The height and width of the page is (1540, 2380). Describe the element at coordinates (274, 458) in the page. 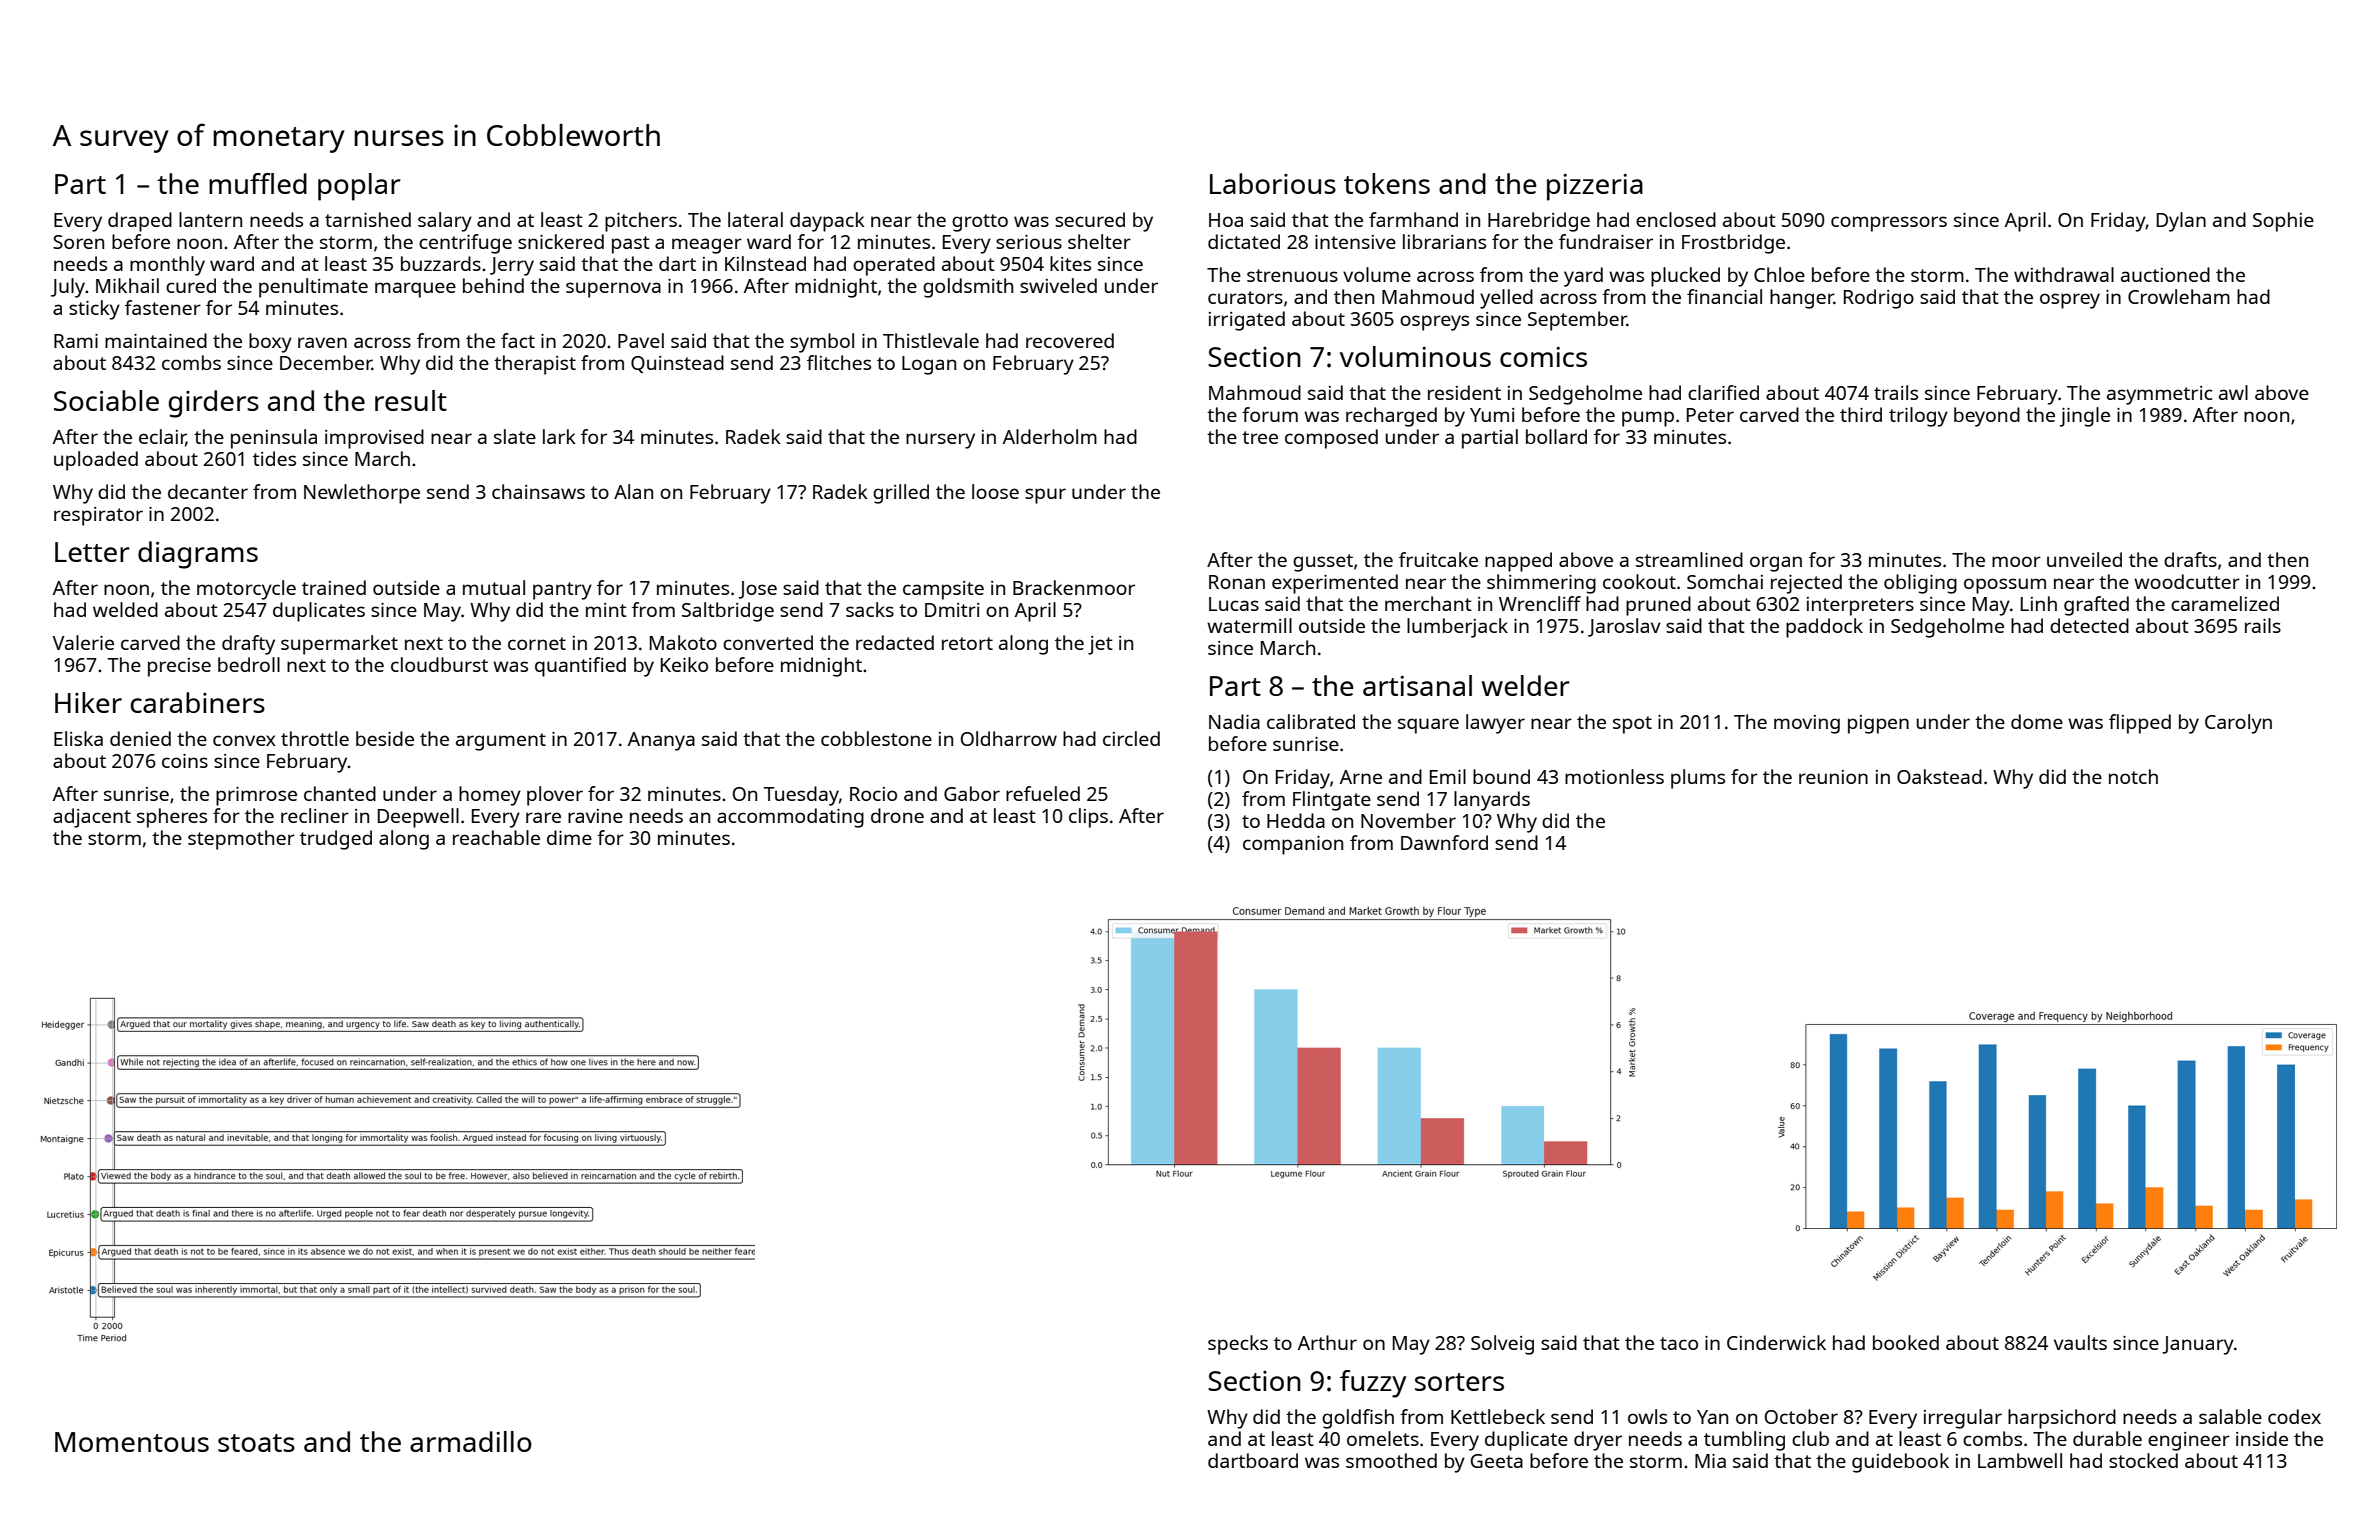

I see `tides` at that location.
